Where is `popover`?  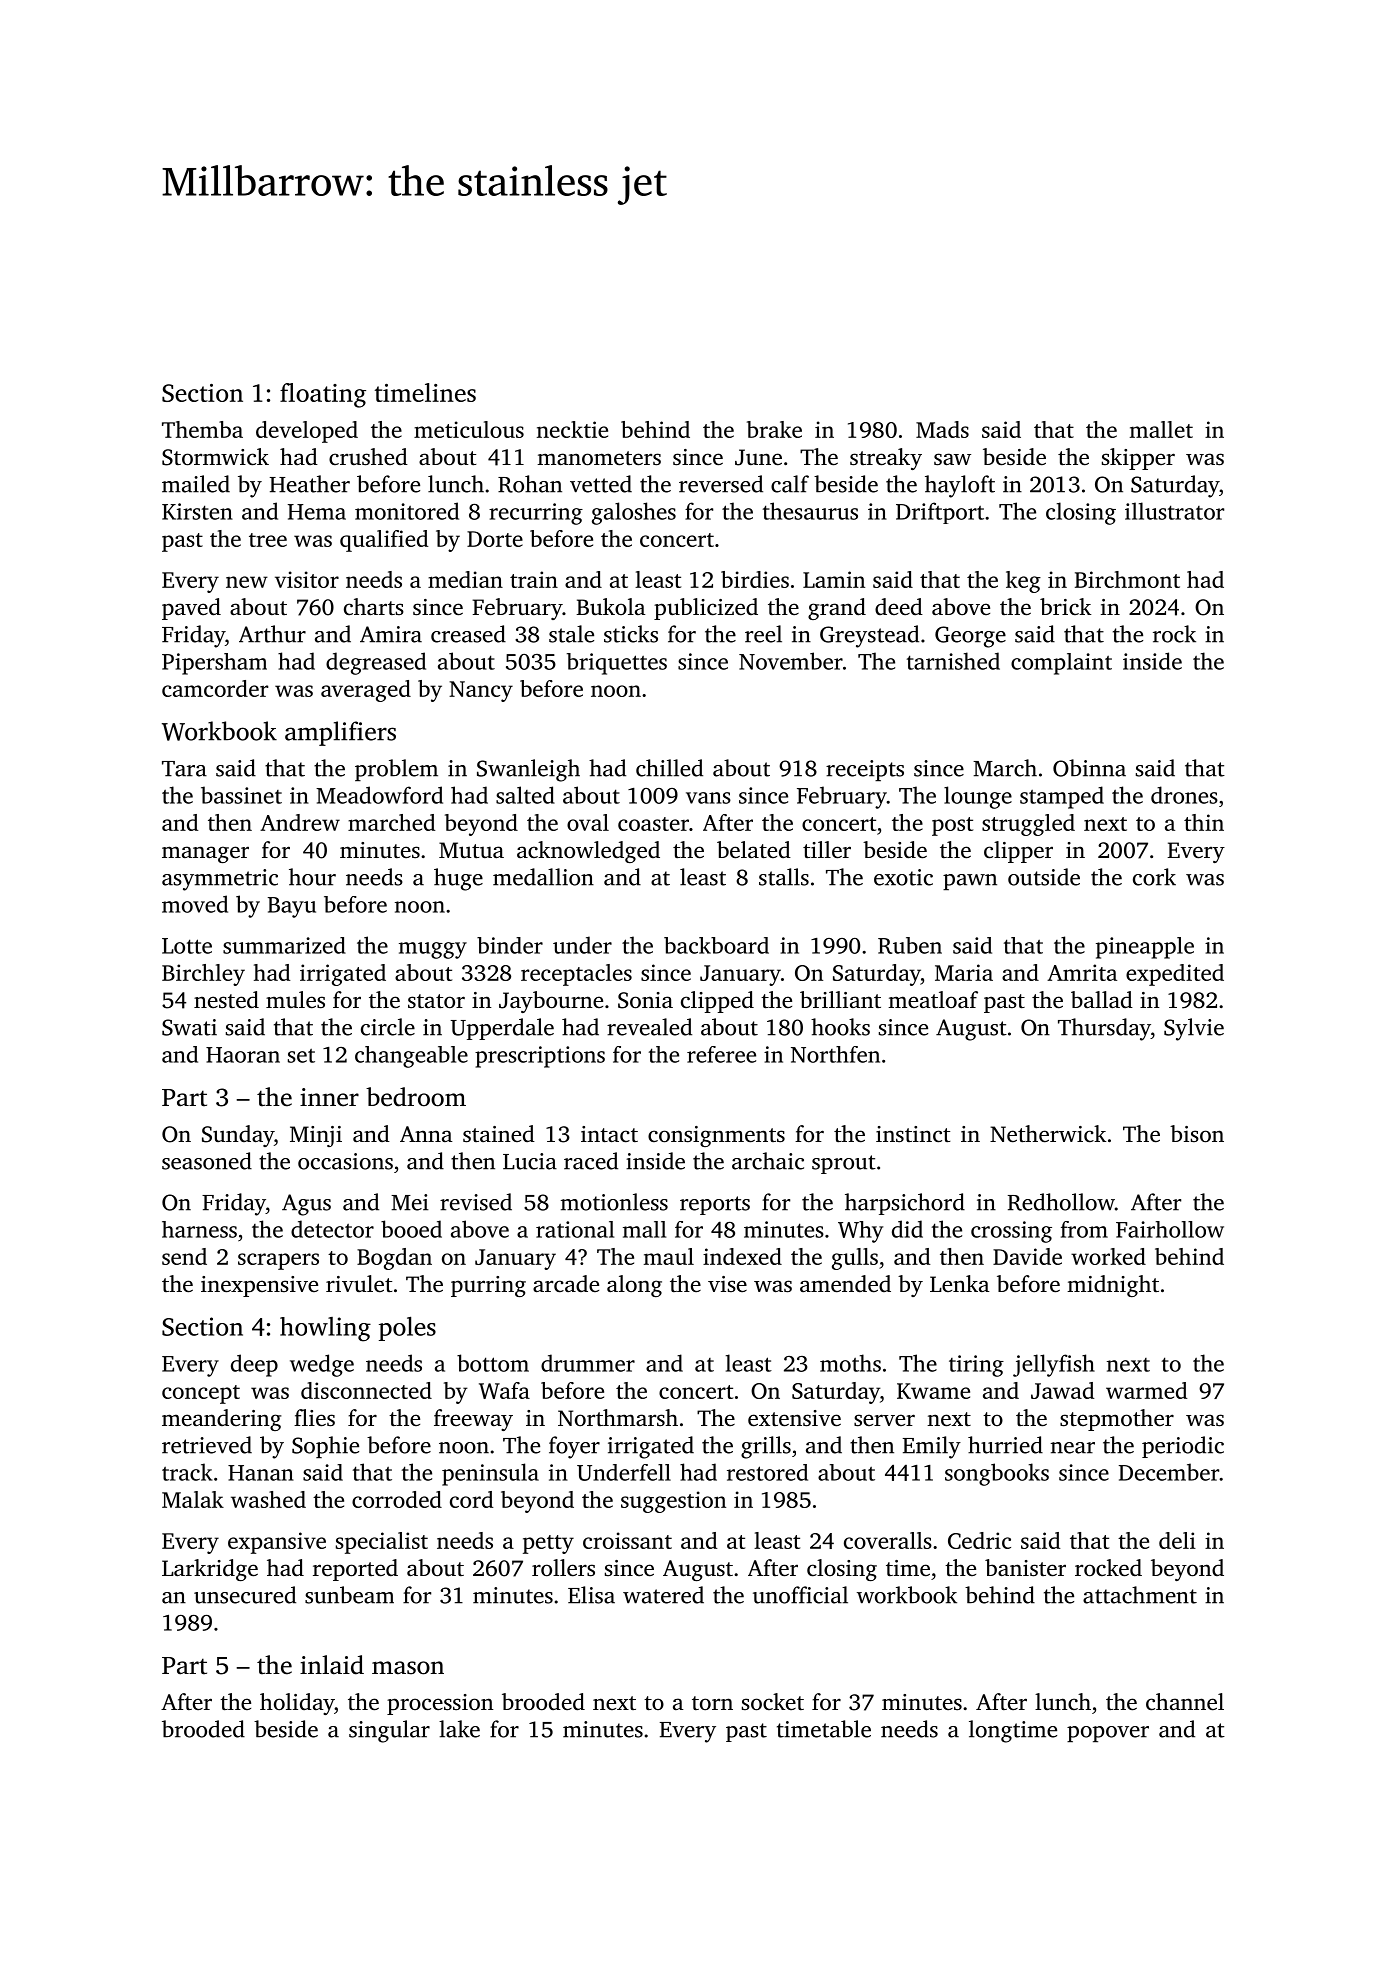 popover is located at coordinates (1108, 1734).
